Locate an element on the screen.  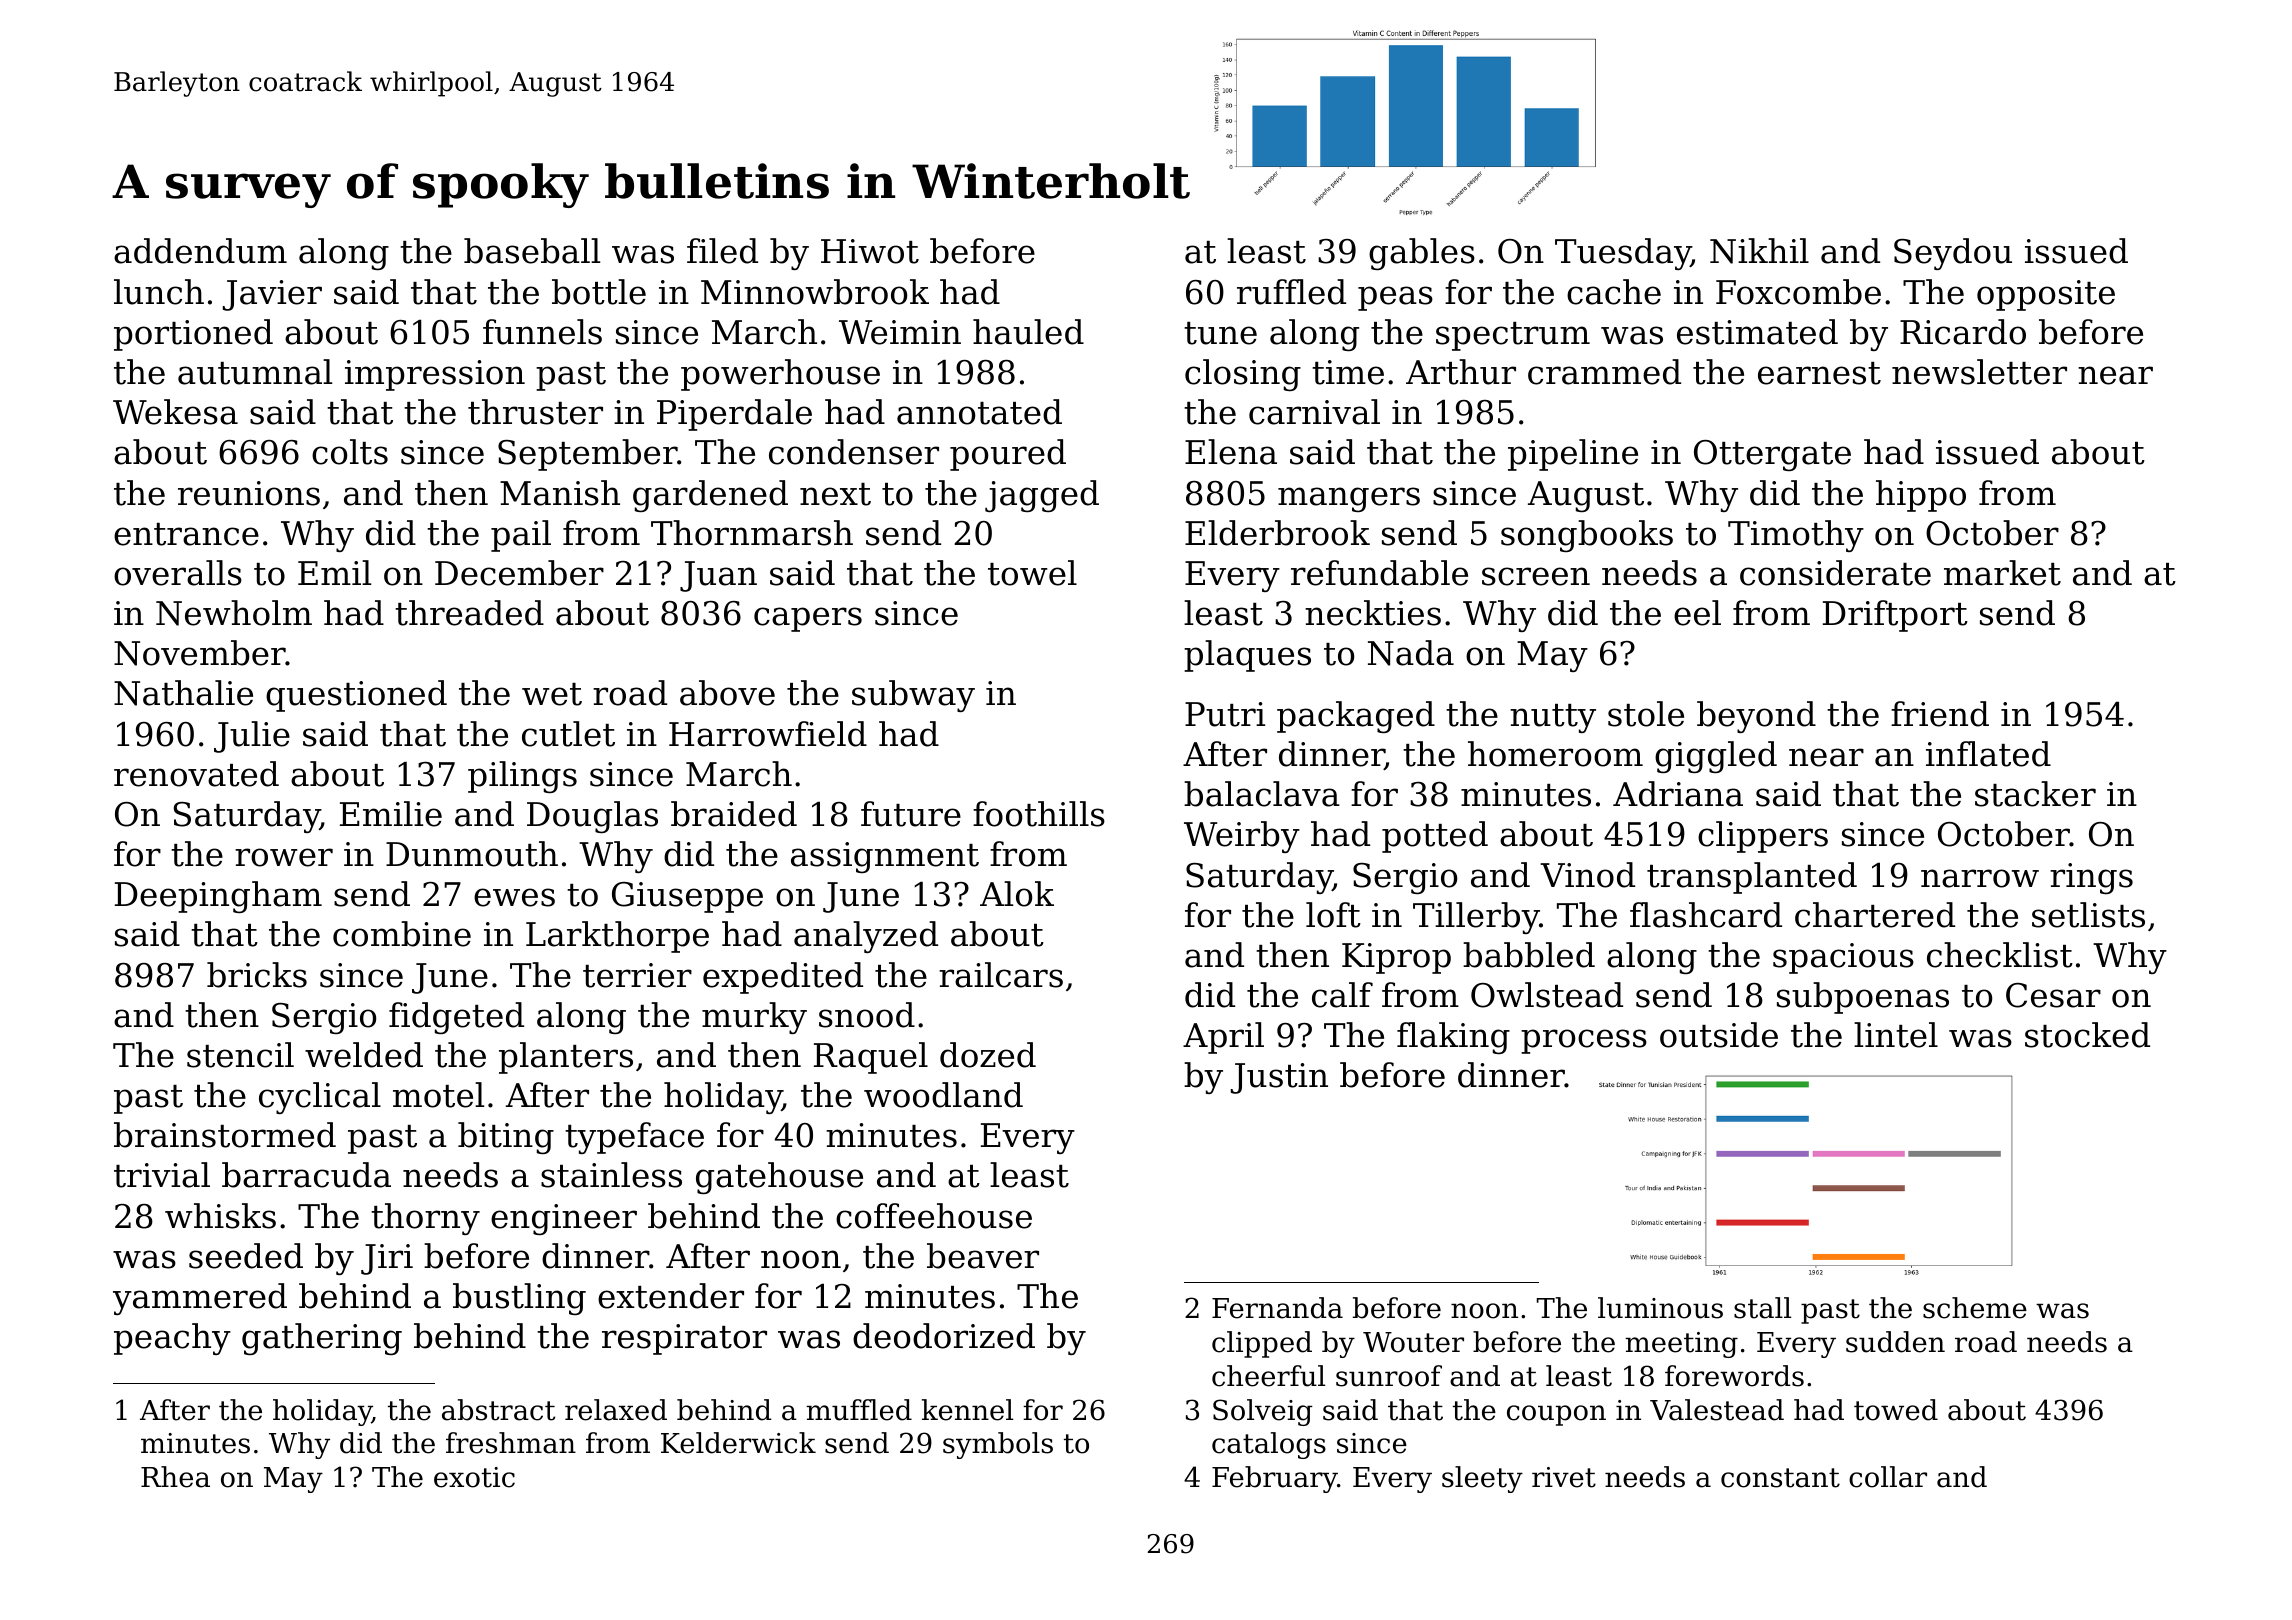
stencil is located at coordinates (240, 1055).
